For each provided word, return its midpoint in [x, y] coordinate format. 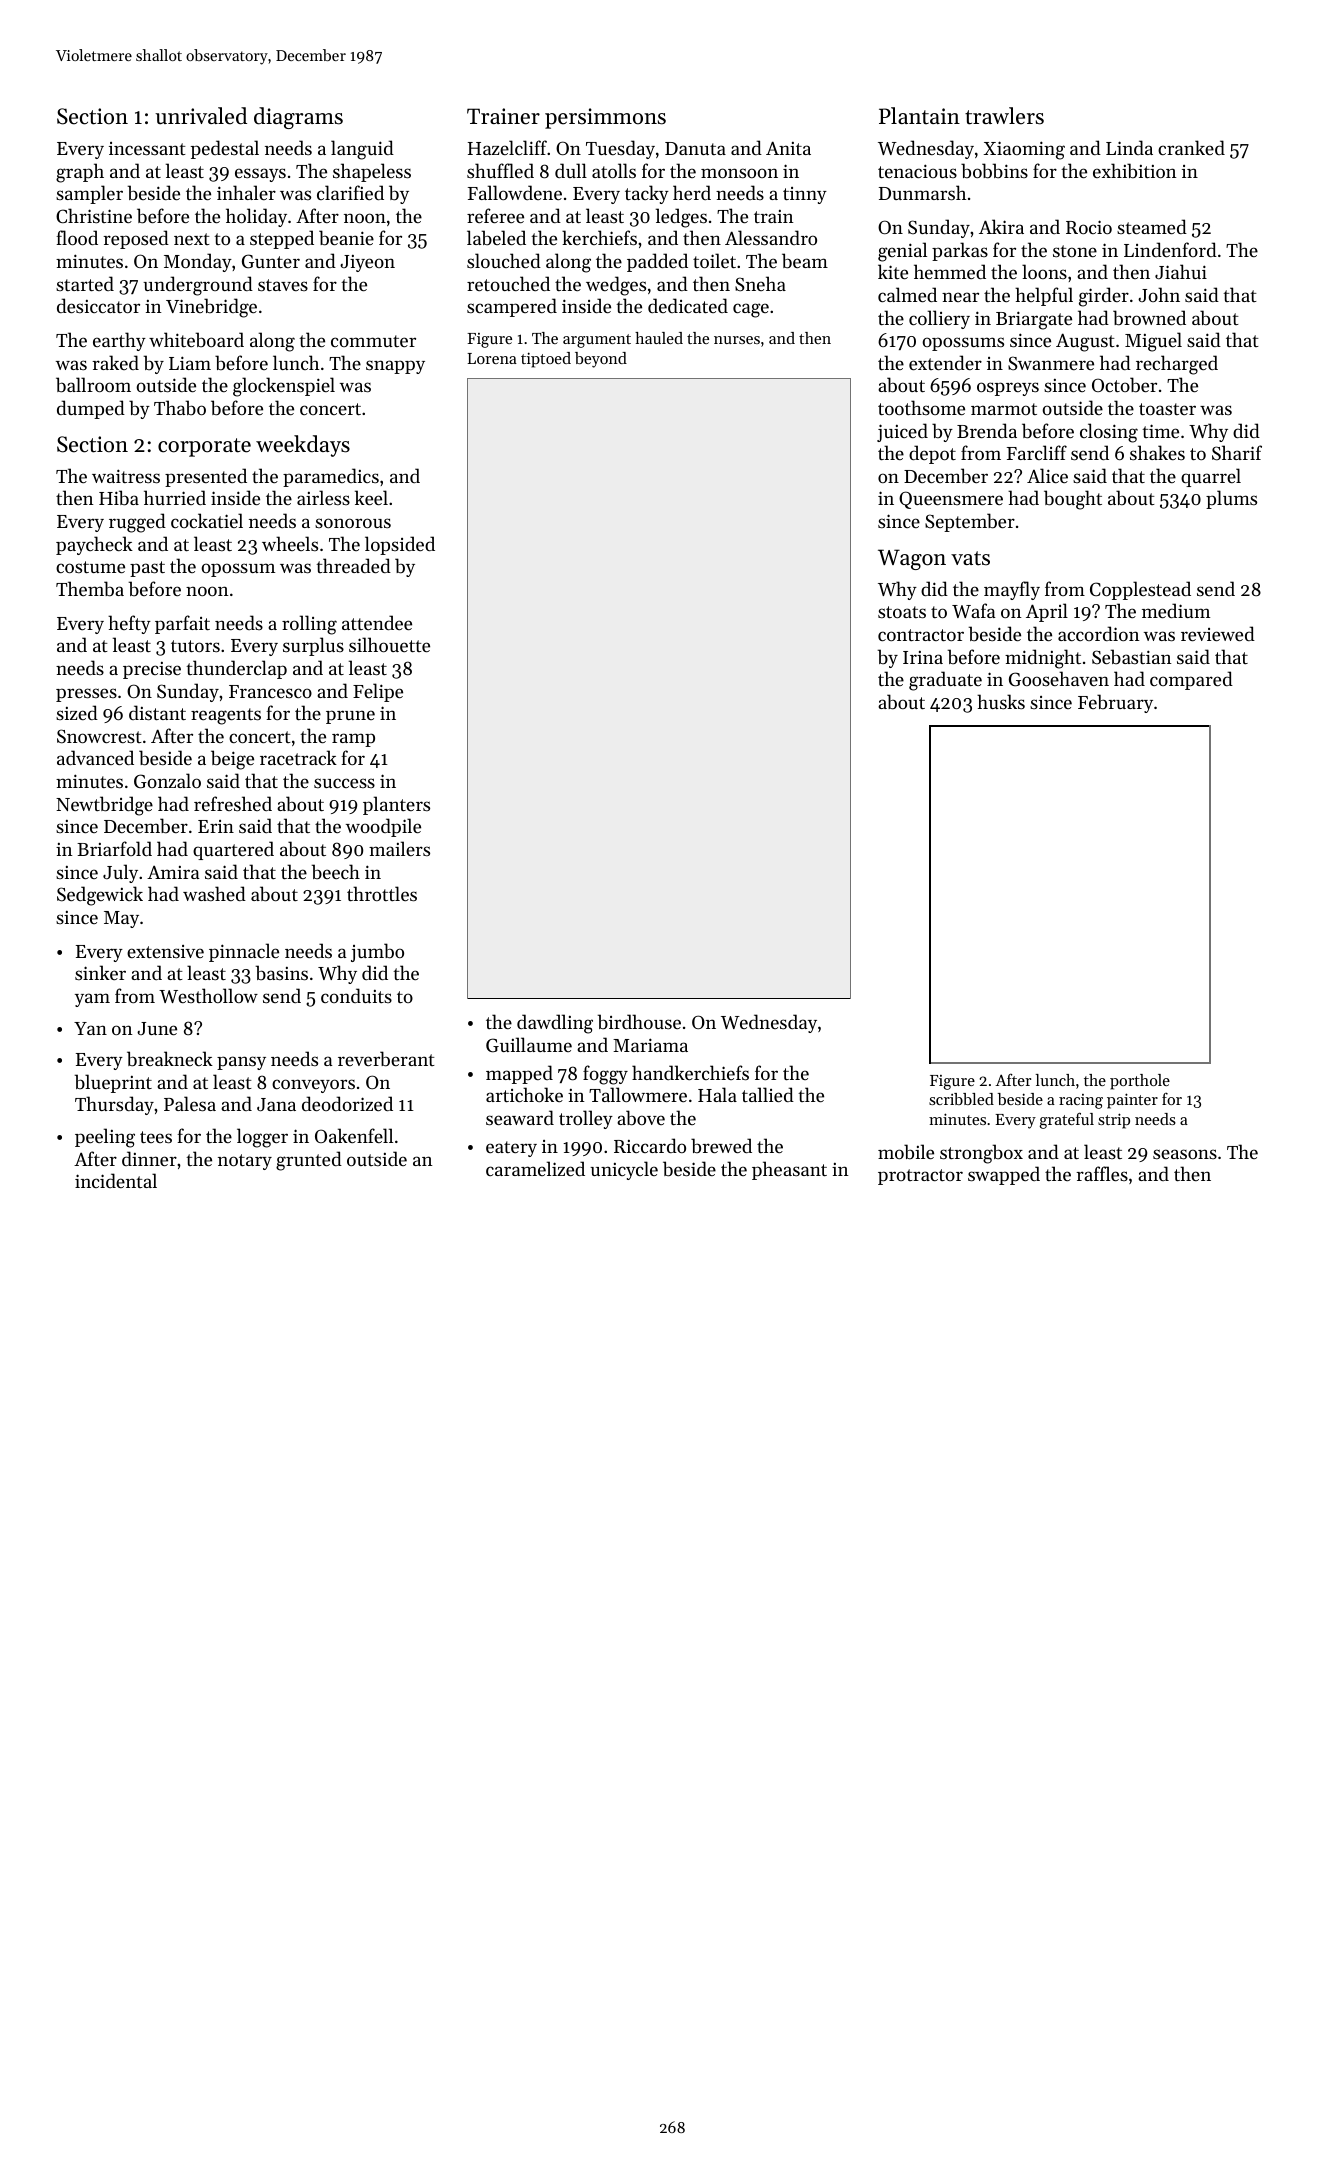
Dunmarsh [922, 192]
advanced [95, 757]
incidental [116, 1180]
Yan [90, 1028]
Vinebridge [211, 308]
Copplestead [1140, 590]
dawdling [555, 1024]
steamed [1152, 226]
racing [1081, 1101]
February [1115, 703]
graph [80, 173]
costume [90, 567]
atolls [614, 170]
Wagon [912, 559]
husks [1001, 701]
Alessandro [771, 237]
